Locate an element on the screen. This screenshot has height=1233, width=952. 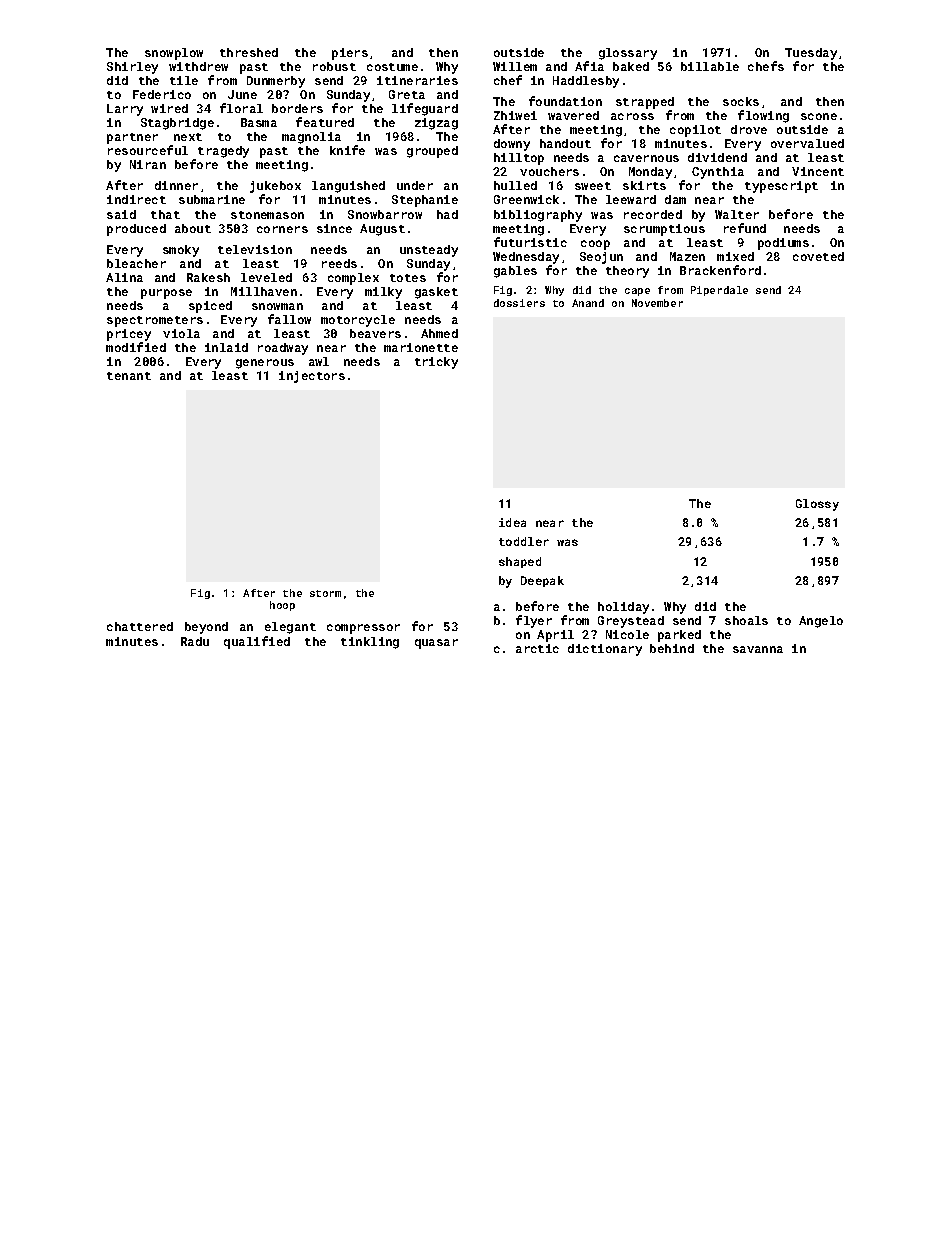
flyer is located at coordinates (534, 621).
